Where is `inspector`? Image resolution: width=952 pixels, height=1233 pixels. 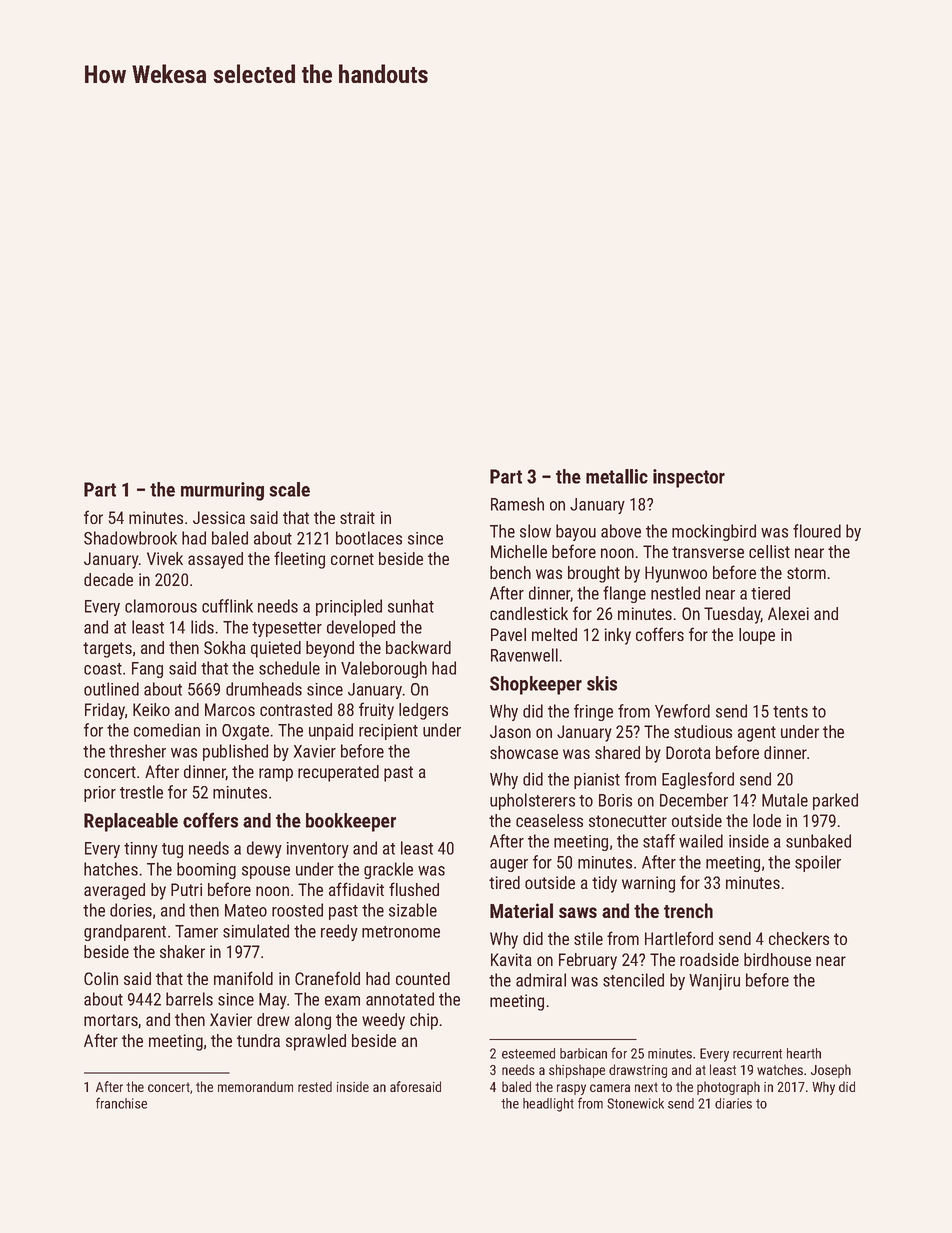 inspector is located at coordinates (689, 478).
